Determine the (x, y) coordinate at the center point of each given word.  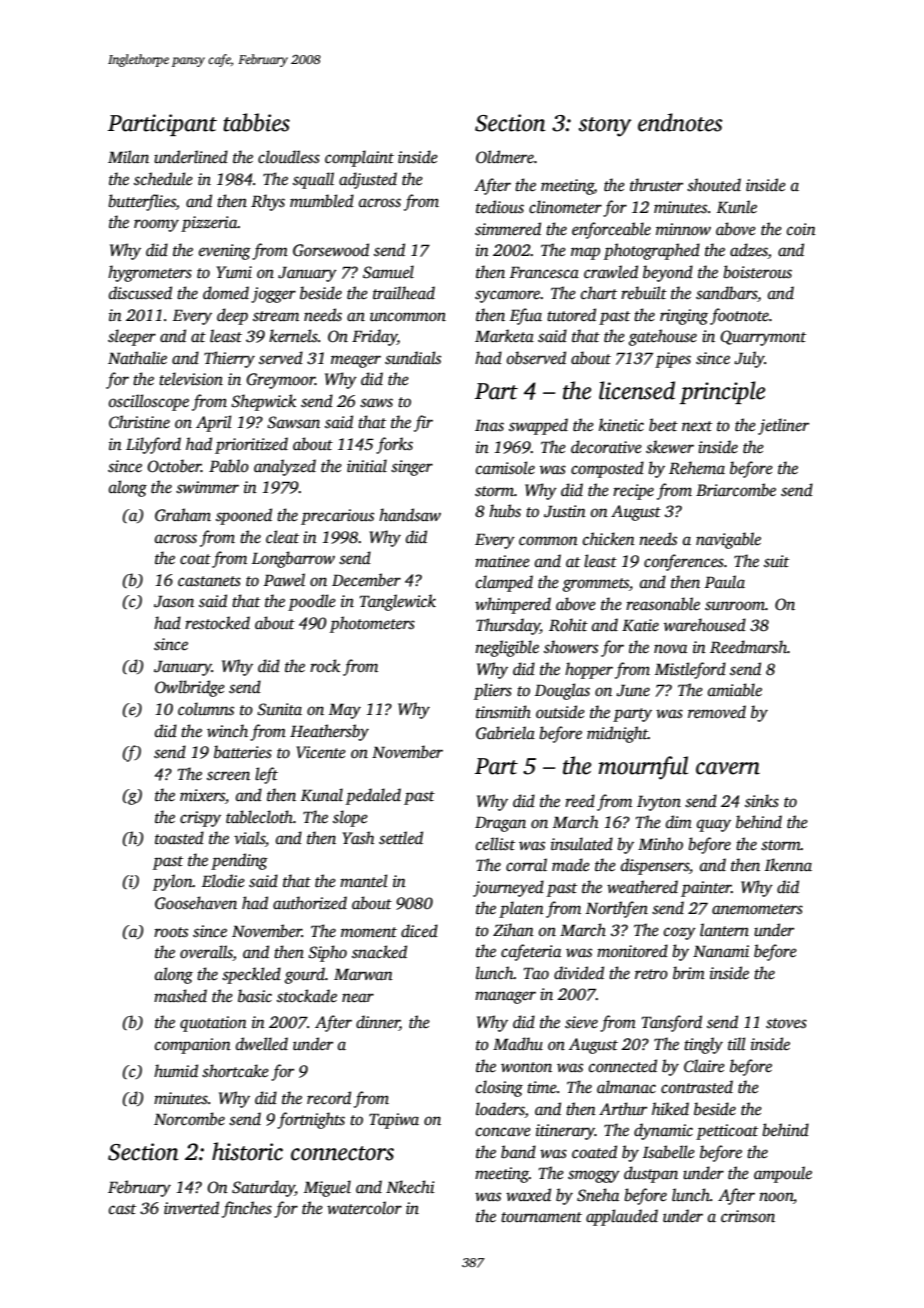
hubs (505, 511)
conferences (684, 562)
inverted (191, 1208)
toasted (179, 838)
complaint (359, 158)
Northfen (617, 909)
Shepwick (263, 402)
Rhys (268, 202)
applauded (622, 1217)
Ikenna (788, 864)
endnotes (680, 122)
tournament (541, 1217)
